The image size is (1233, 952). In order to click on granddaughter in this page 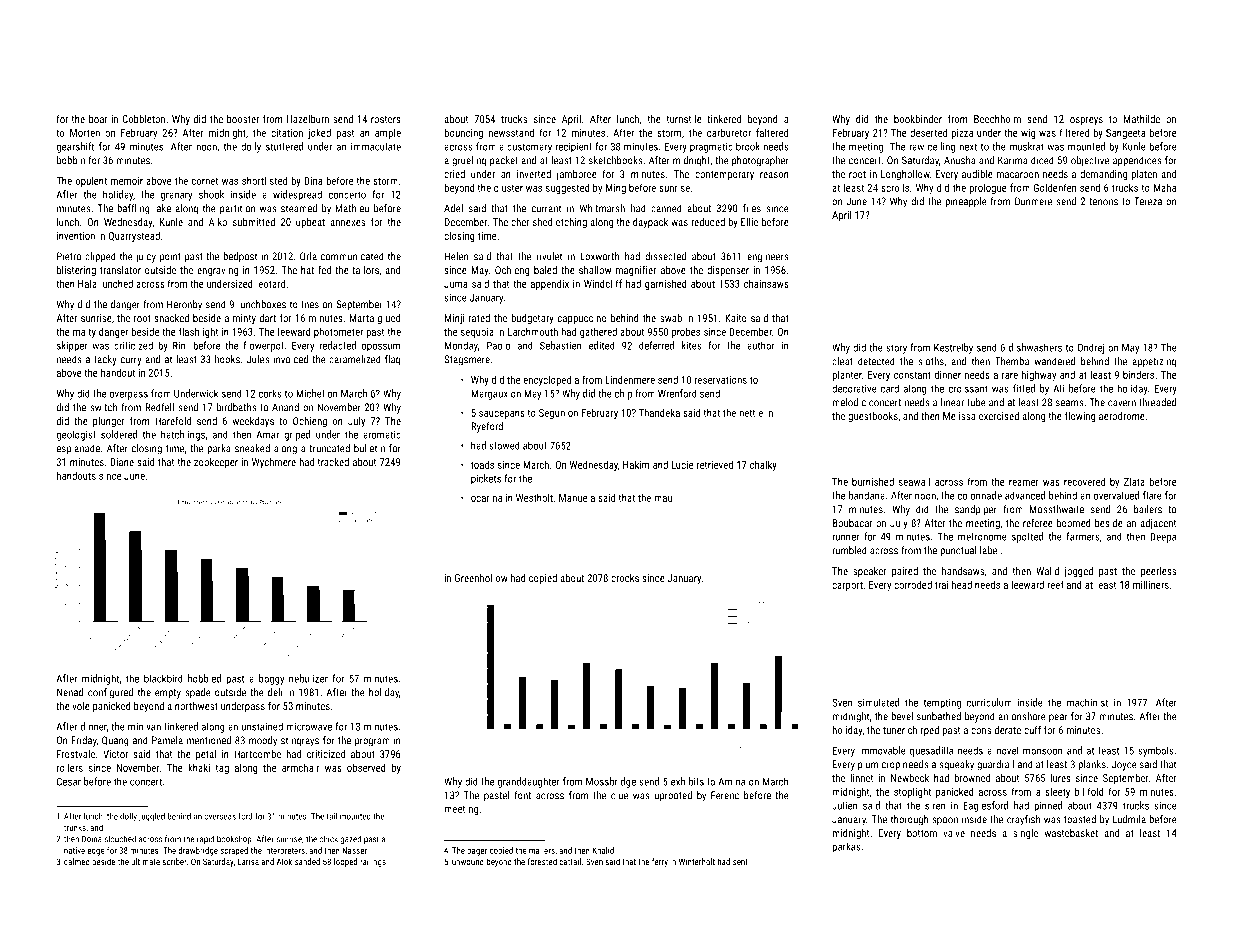, I will do `click(529, 782)`.
